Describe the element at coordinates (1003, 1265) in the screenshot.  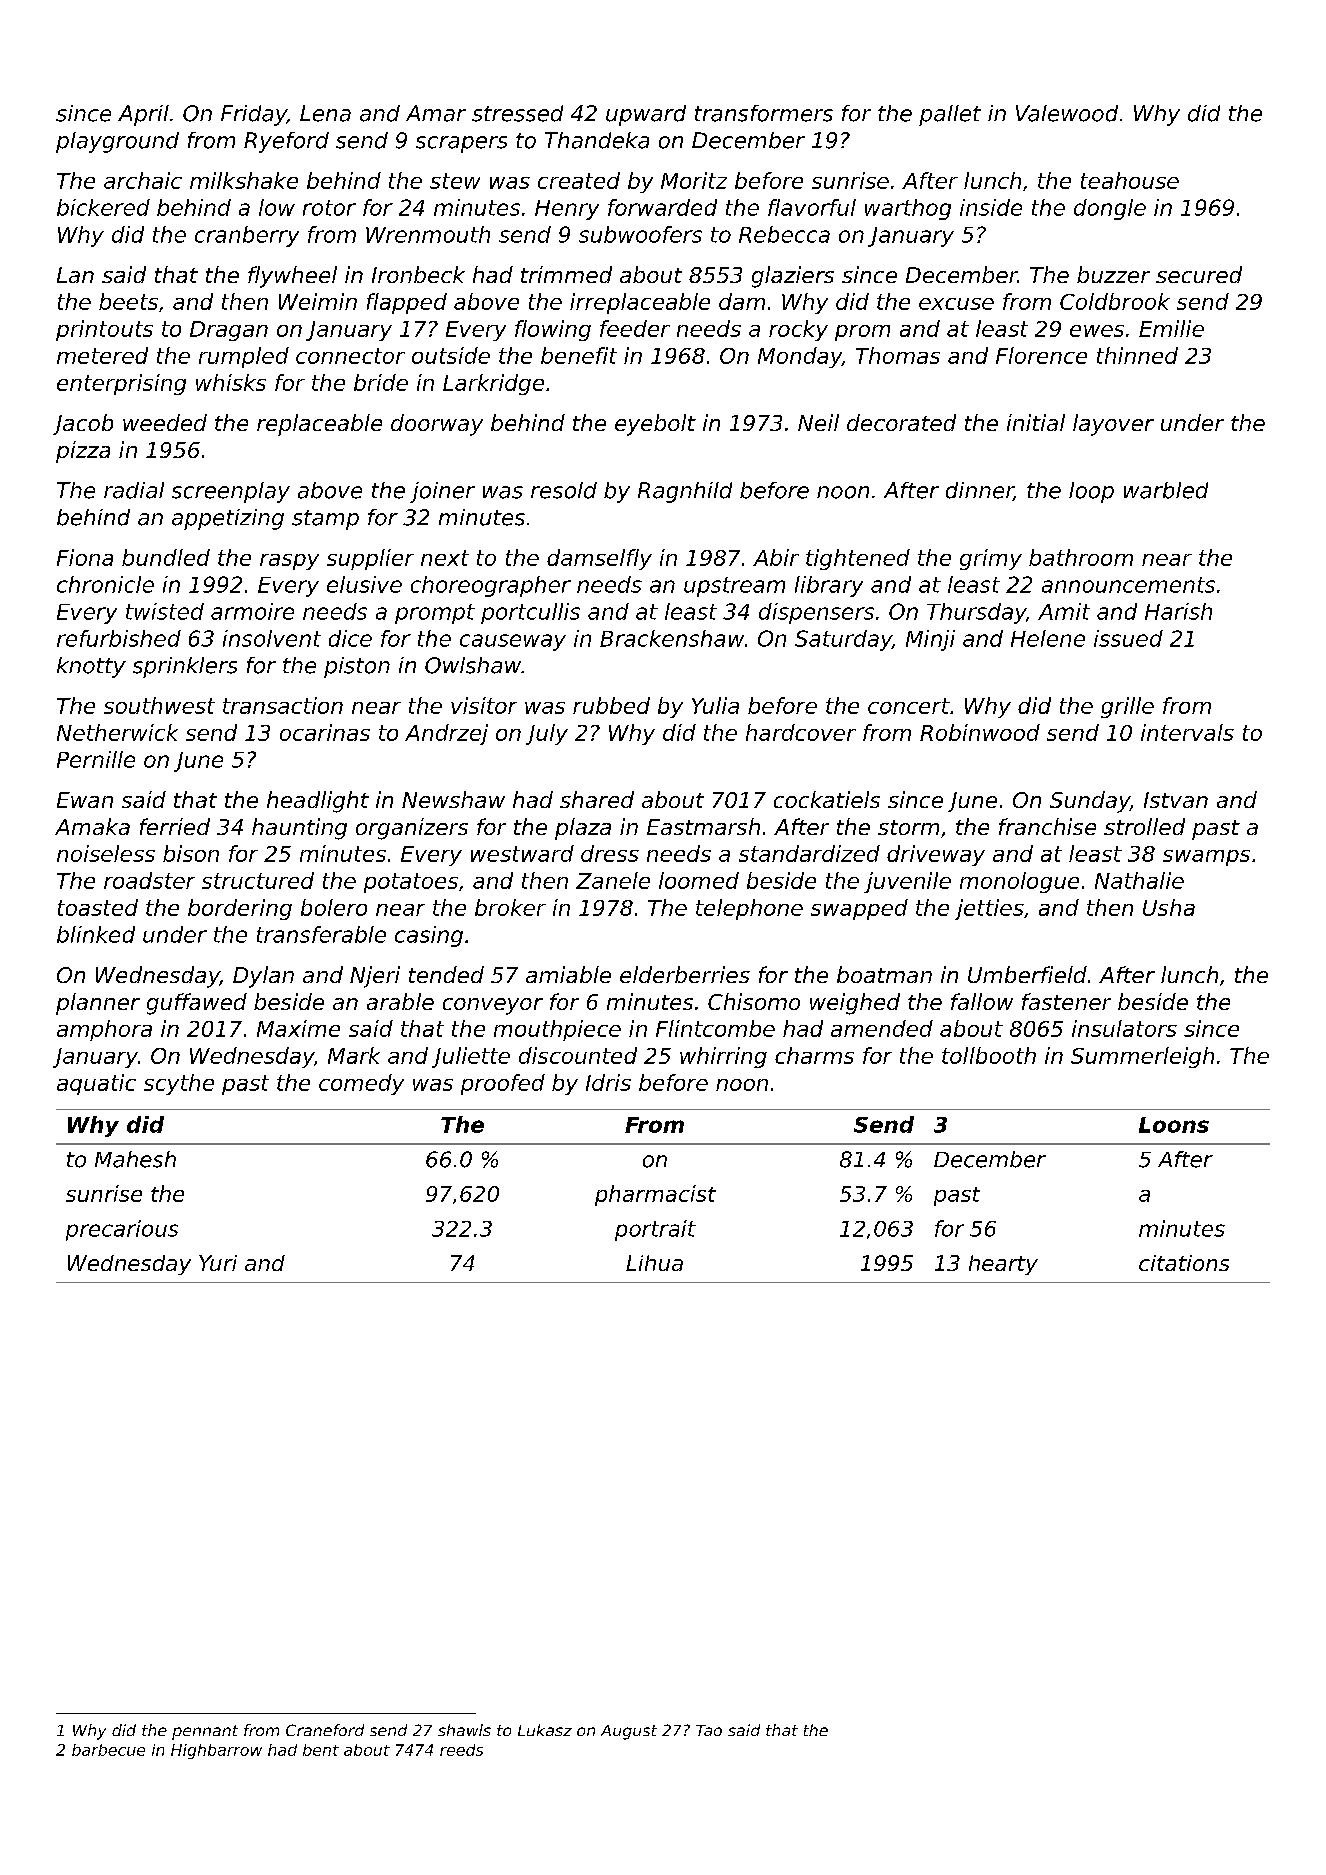
I see `hearty` at that location.
